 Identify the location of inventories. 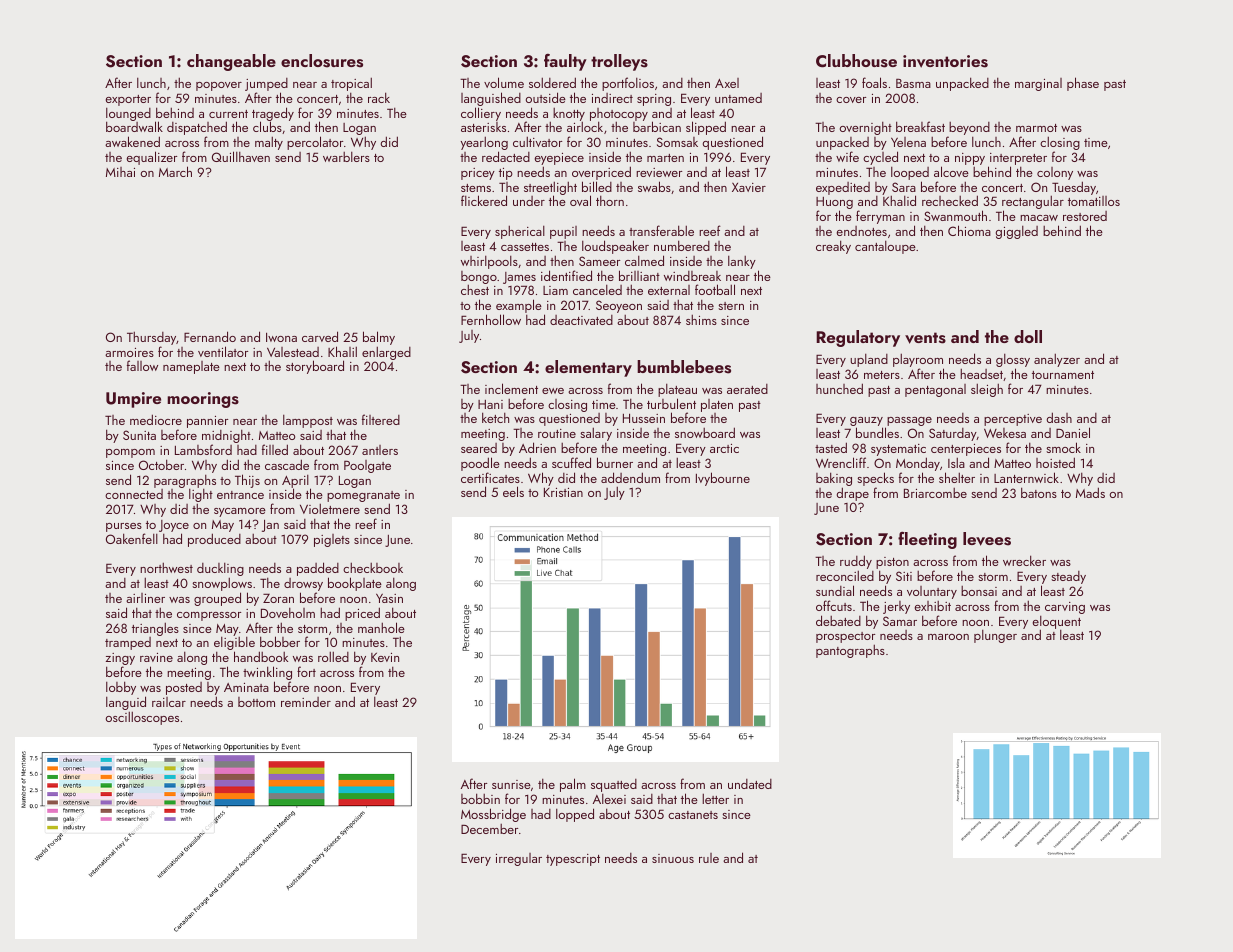
(945, 61).
